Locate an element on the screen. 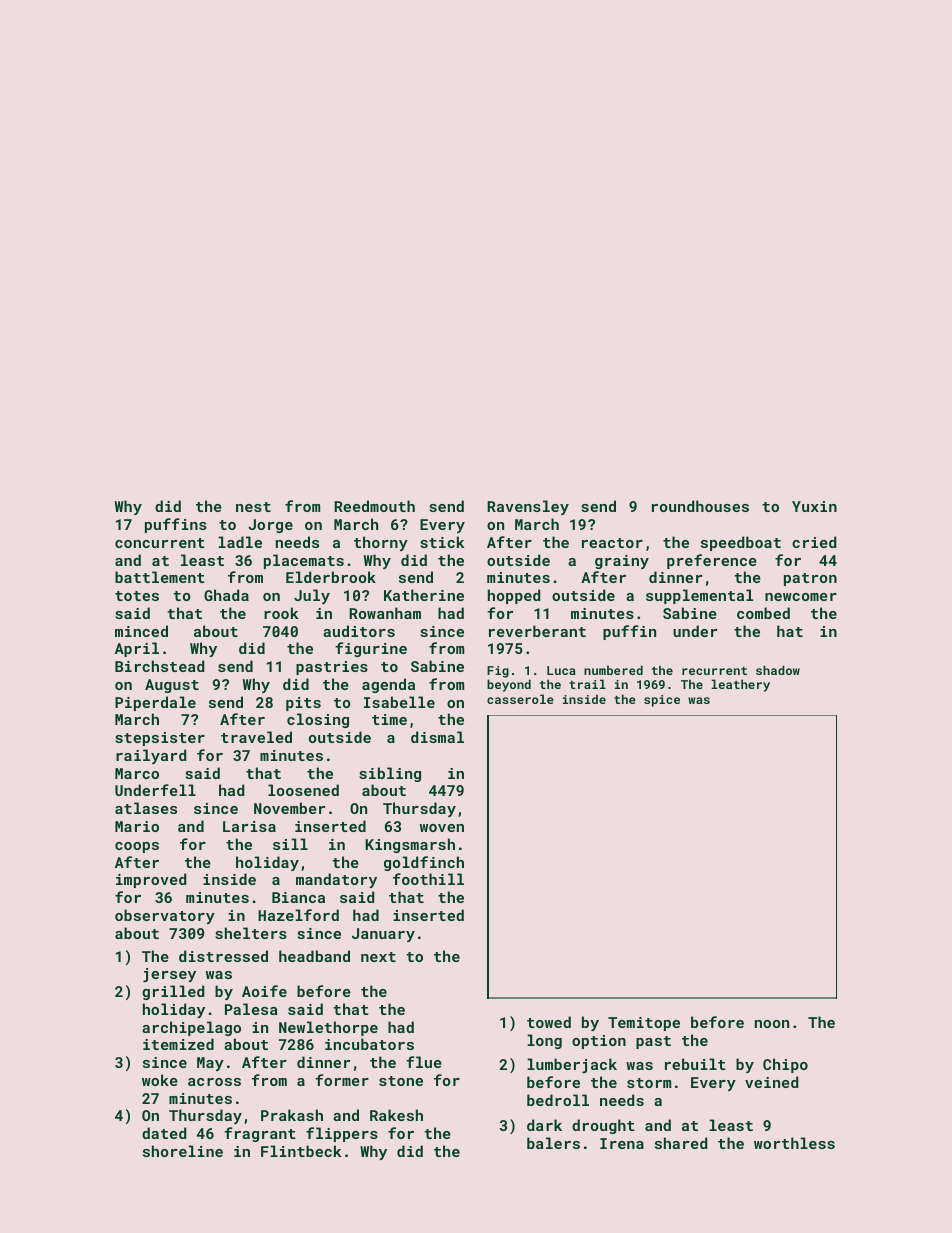  roundhouses is located at coordinates (700, 506).
